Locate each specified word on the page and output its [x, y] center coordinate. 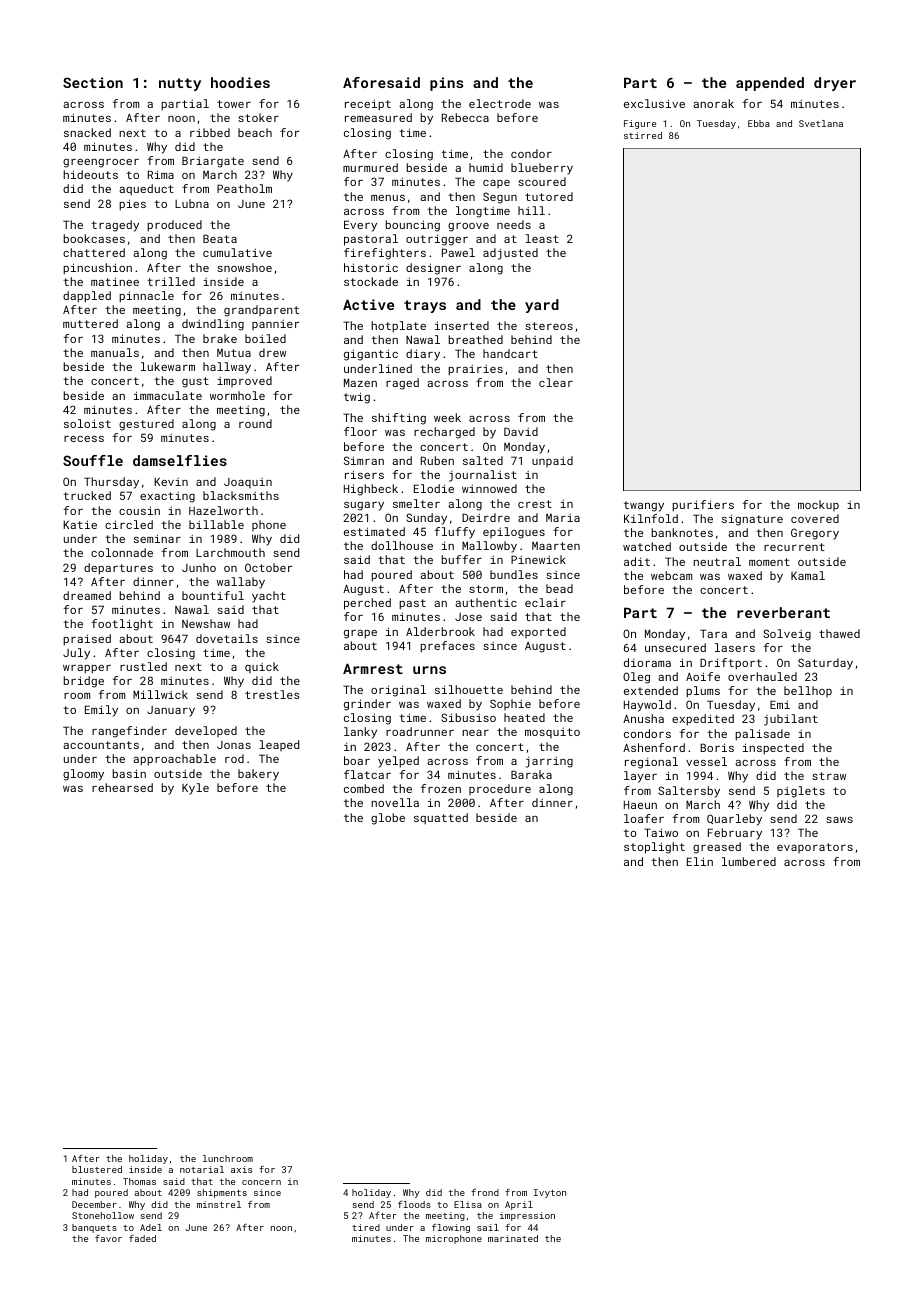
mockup [818, 505]
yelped [398, 762]
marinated [513, 1238]
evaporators [815, 848]
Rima [161, 174]
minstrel [219, 1204]
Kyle [195, 789]
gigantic [371, 355]
